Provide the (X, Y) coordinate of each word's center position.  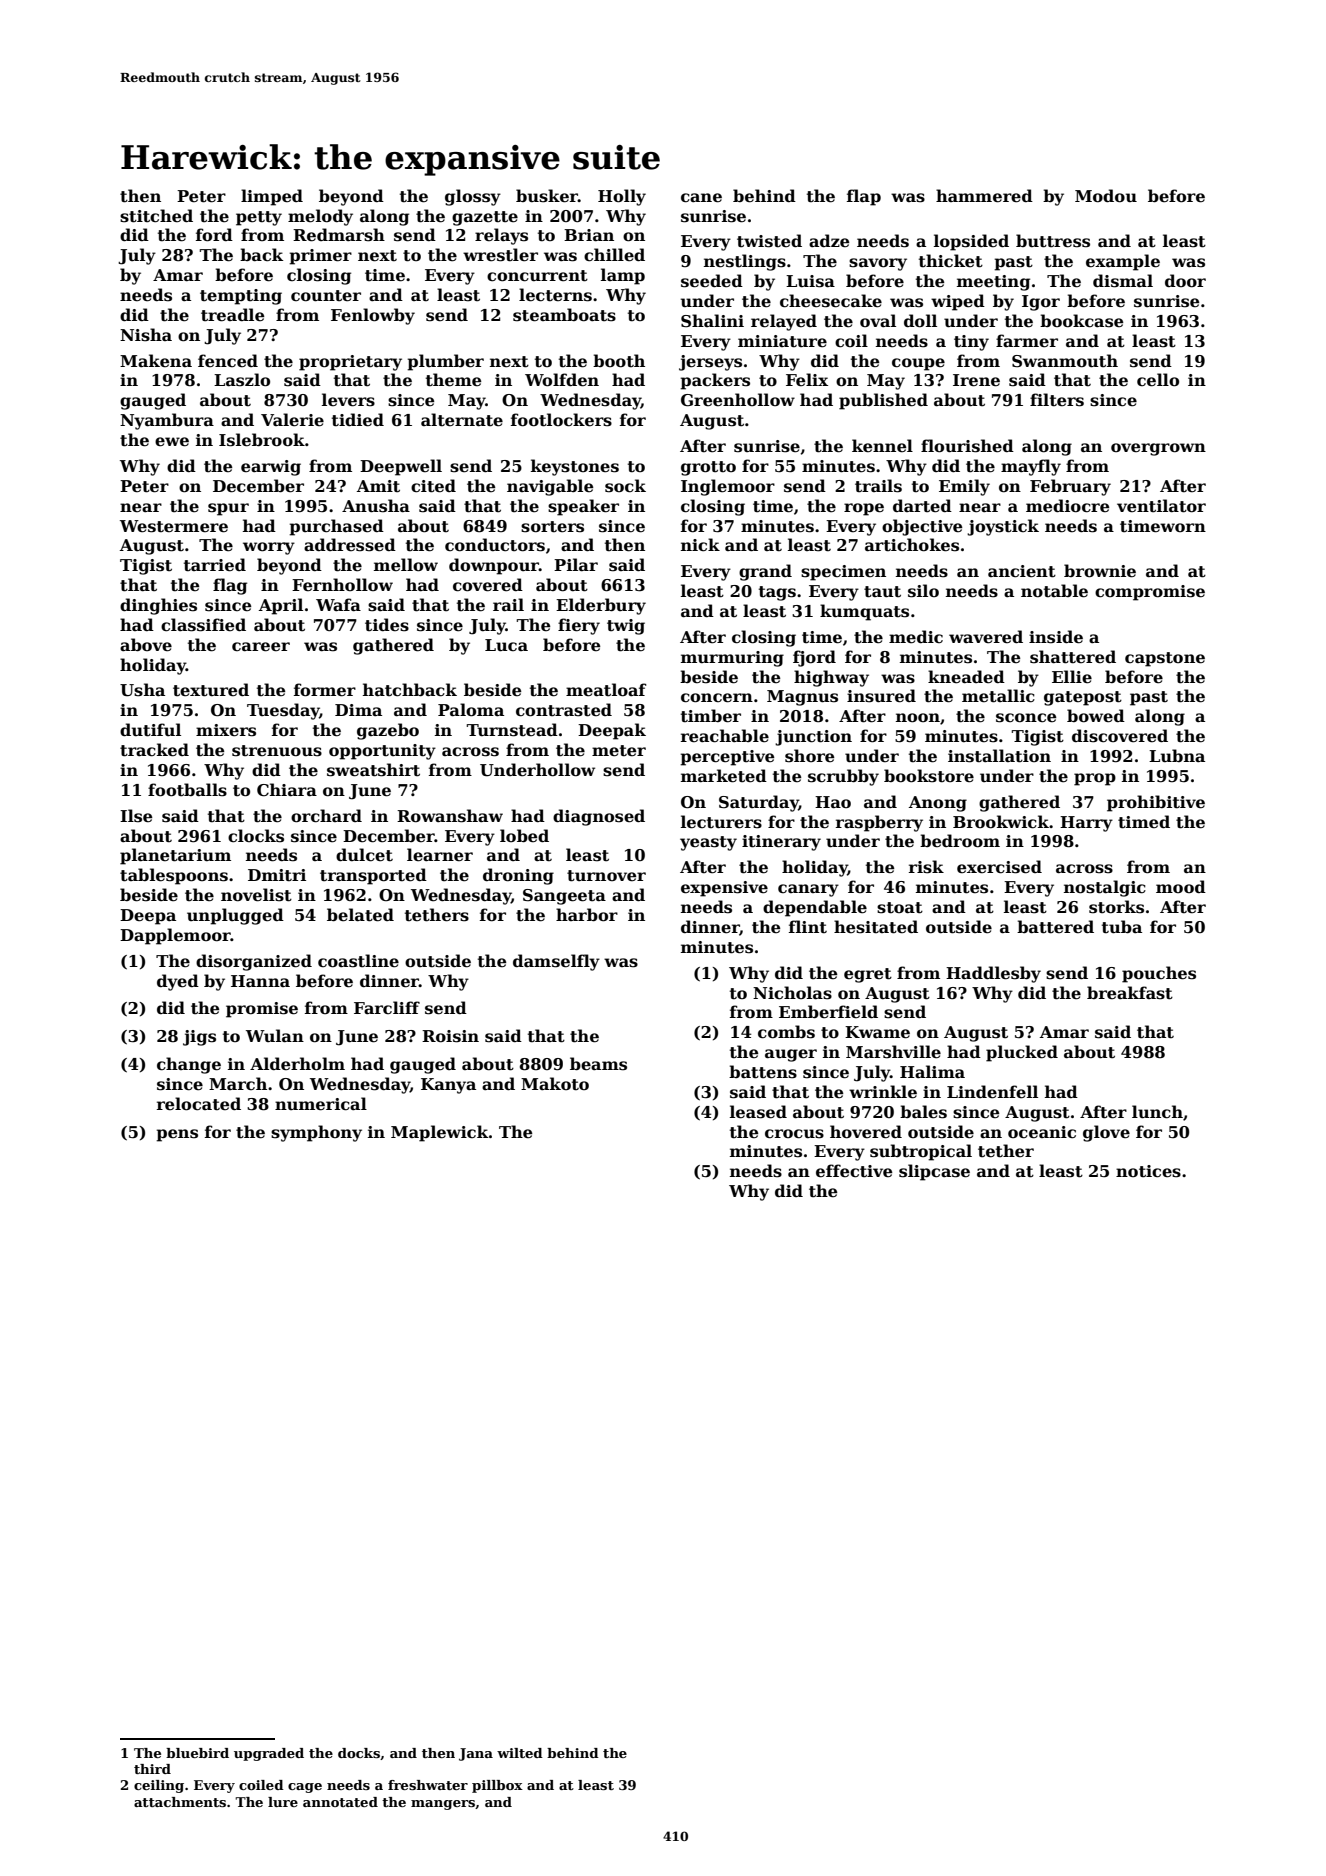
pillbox (497, 1786)
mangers (443, 1805)
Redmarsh (339, 235)
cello (1158, 380)
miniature (782, 341)
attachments (180, 1802)
